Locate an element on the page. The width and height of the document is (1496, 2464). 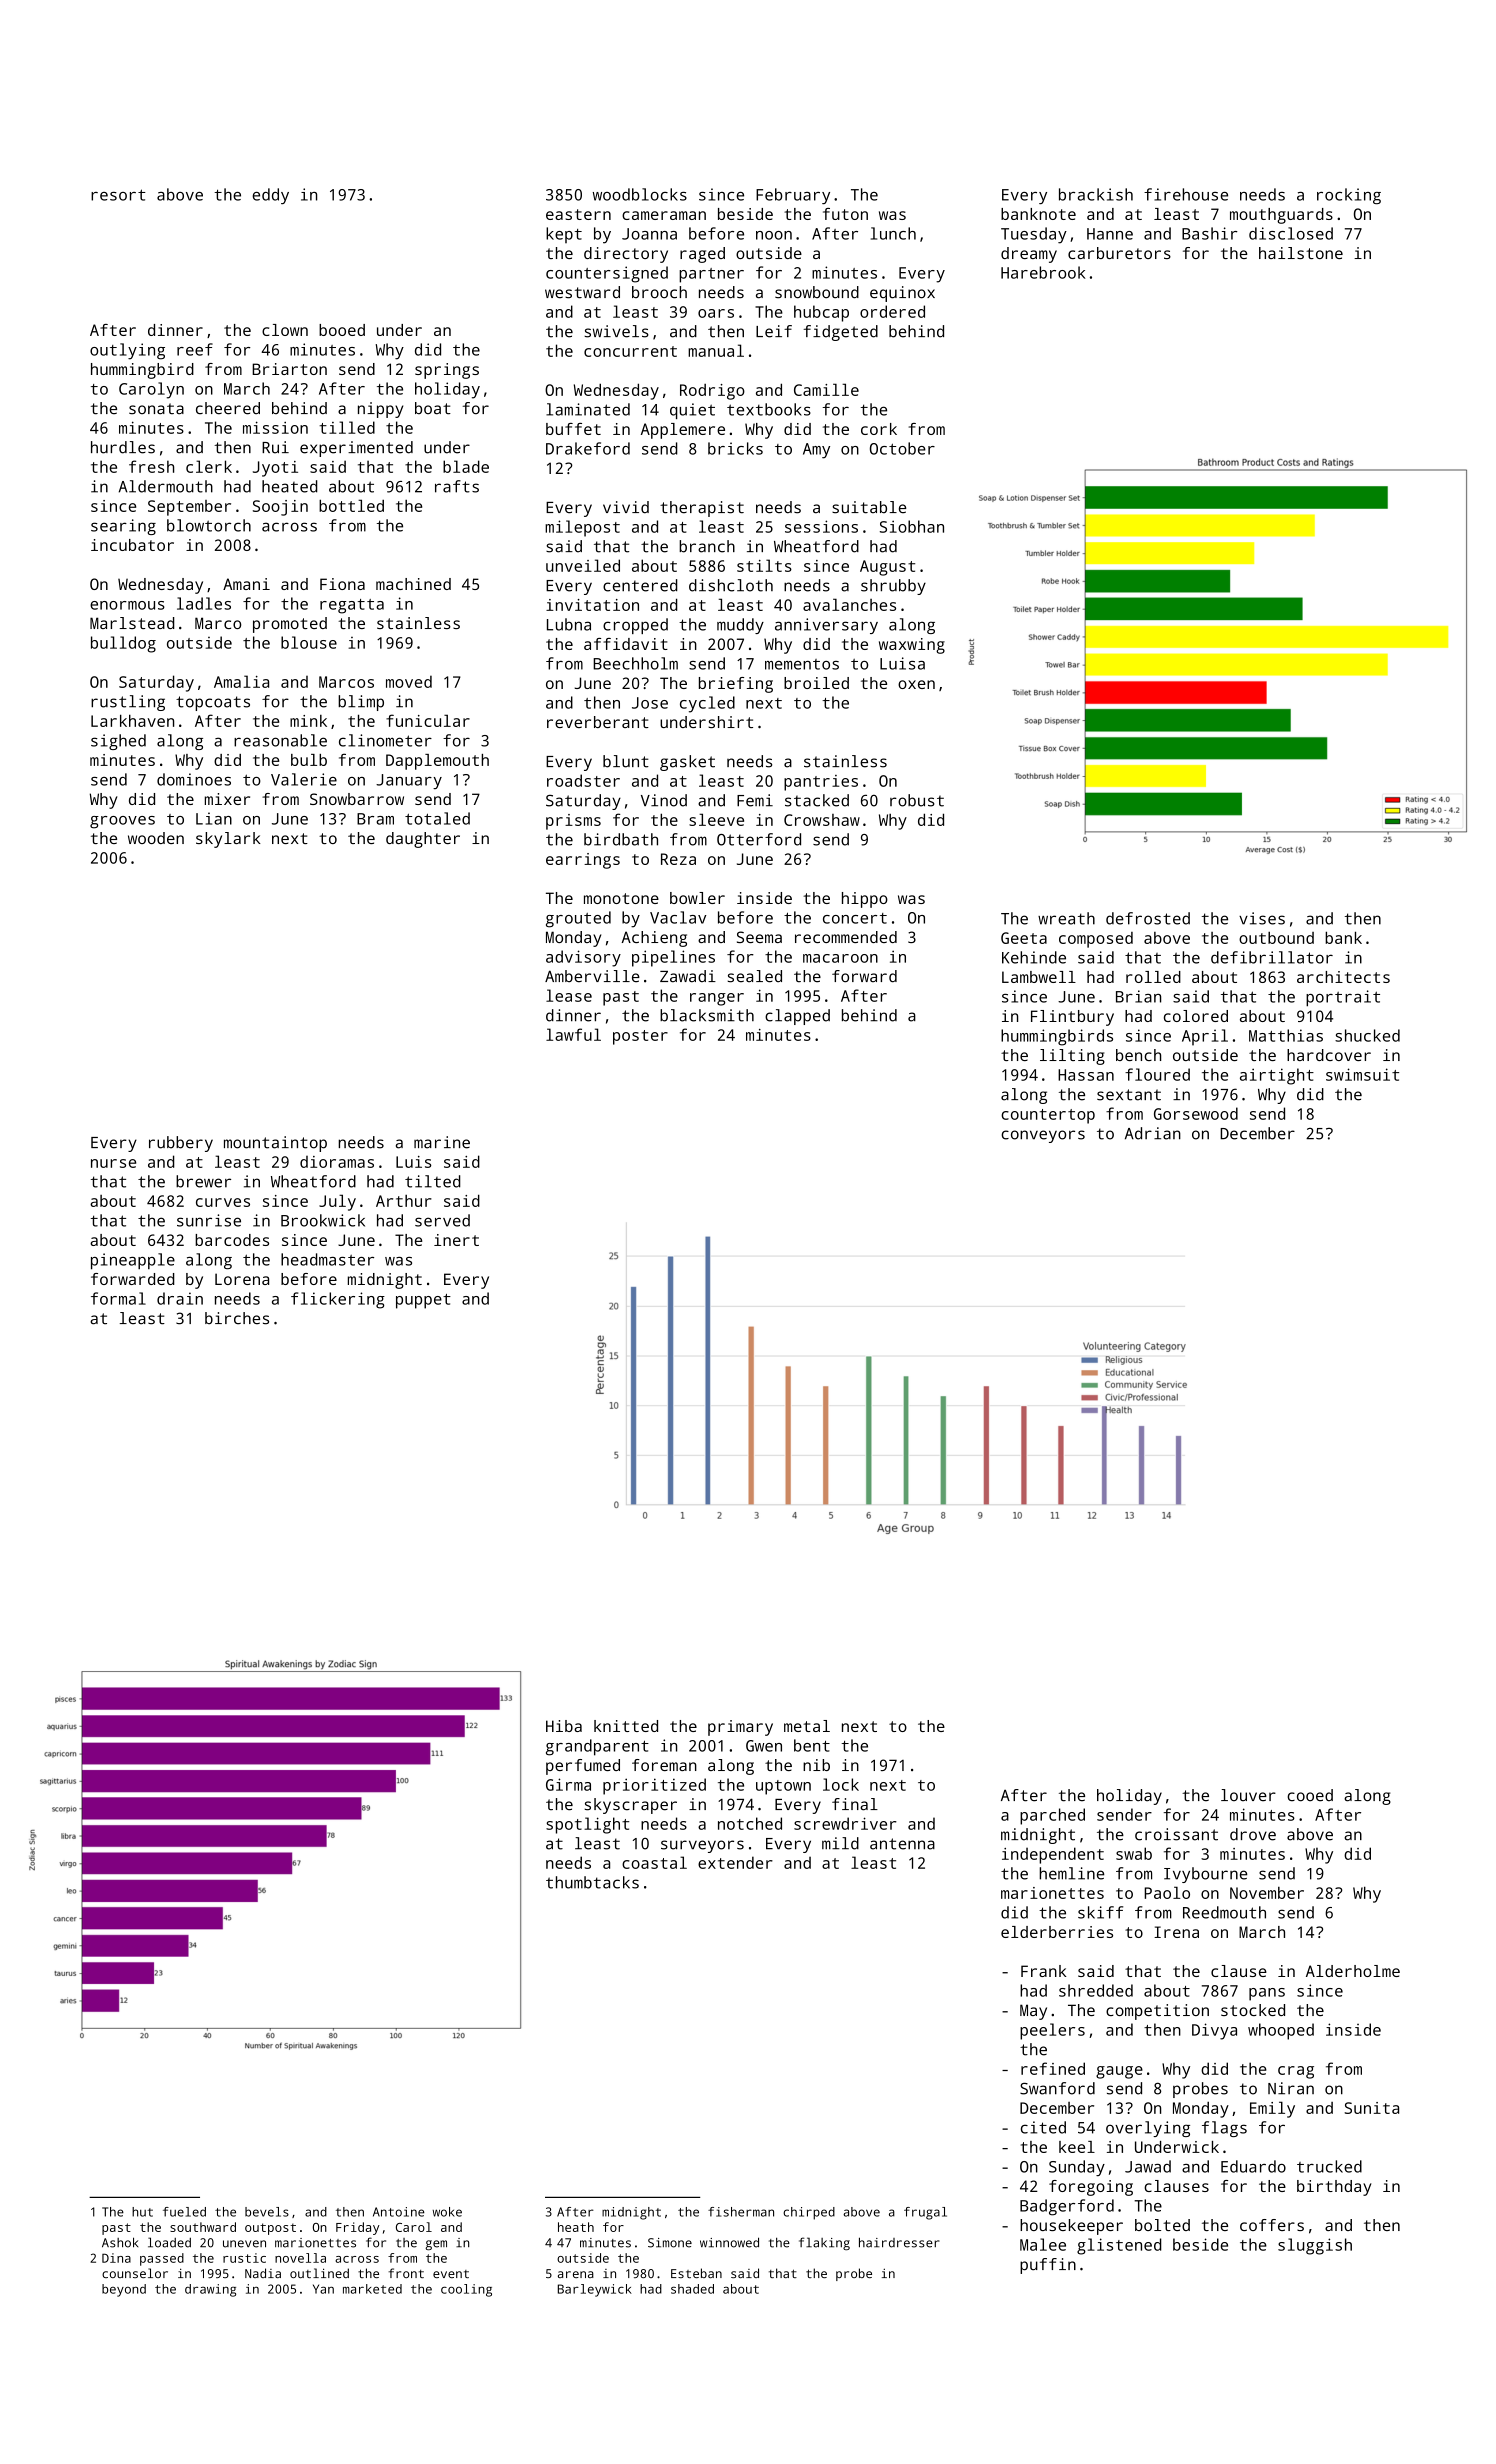
resort is located at coordinates (118, 195).
